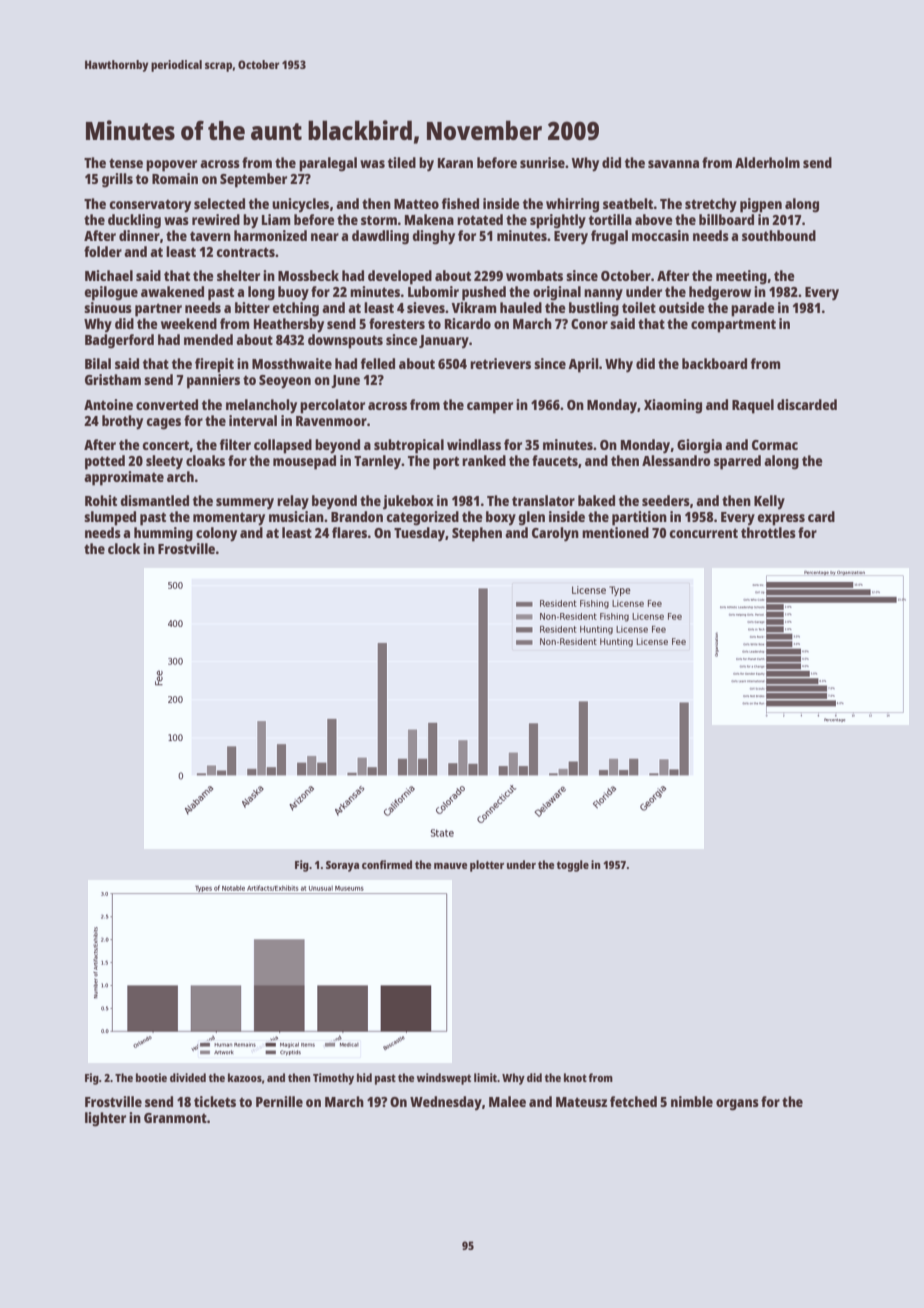  What do you see at coordinates (216, 534) in the screenshot?
I see `colony` at bounding box center [216, 534].
